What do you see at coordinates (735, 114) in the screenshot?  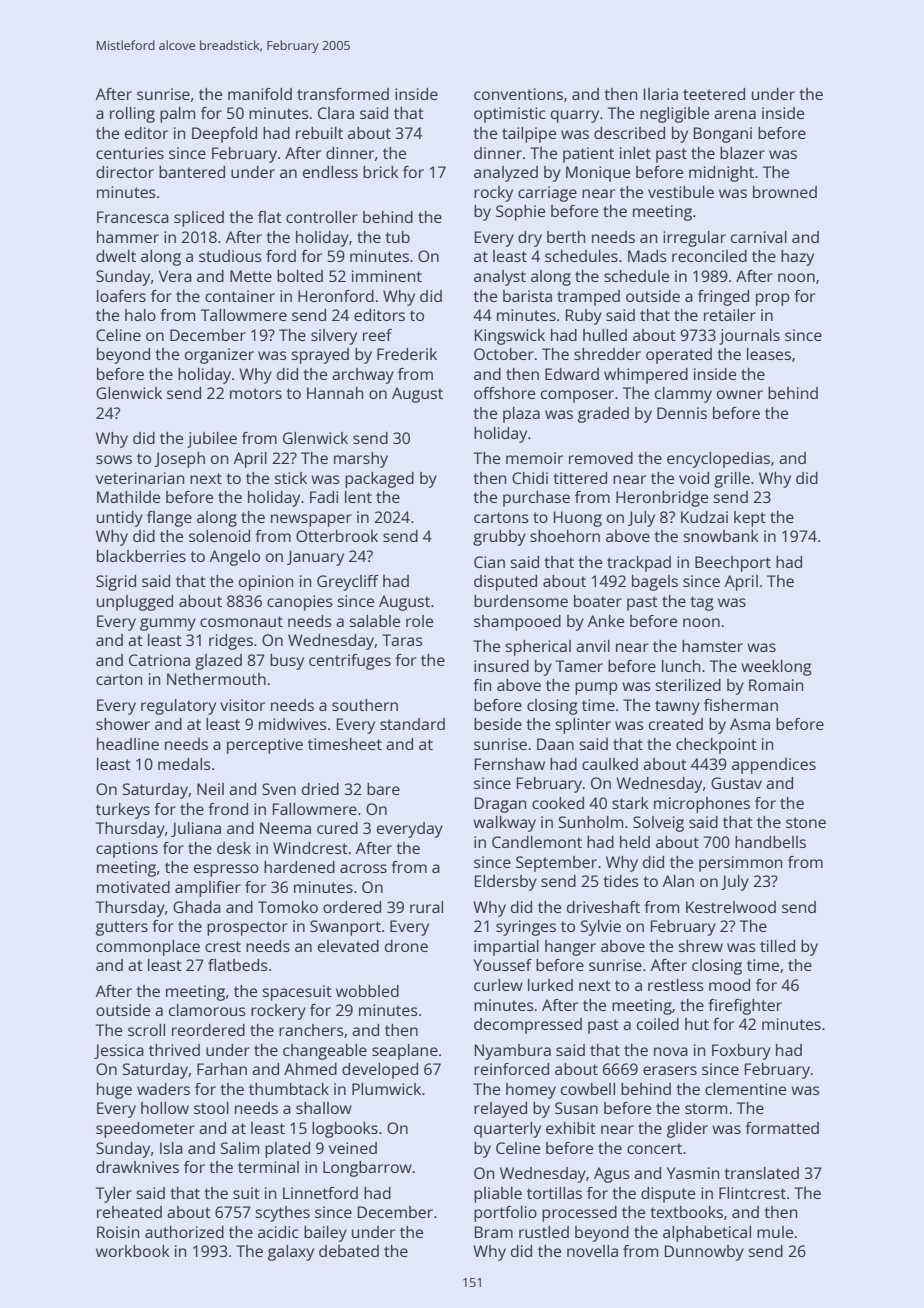 I see `arena` at bounding box center [735, 114].
